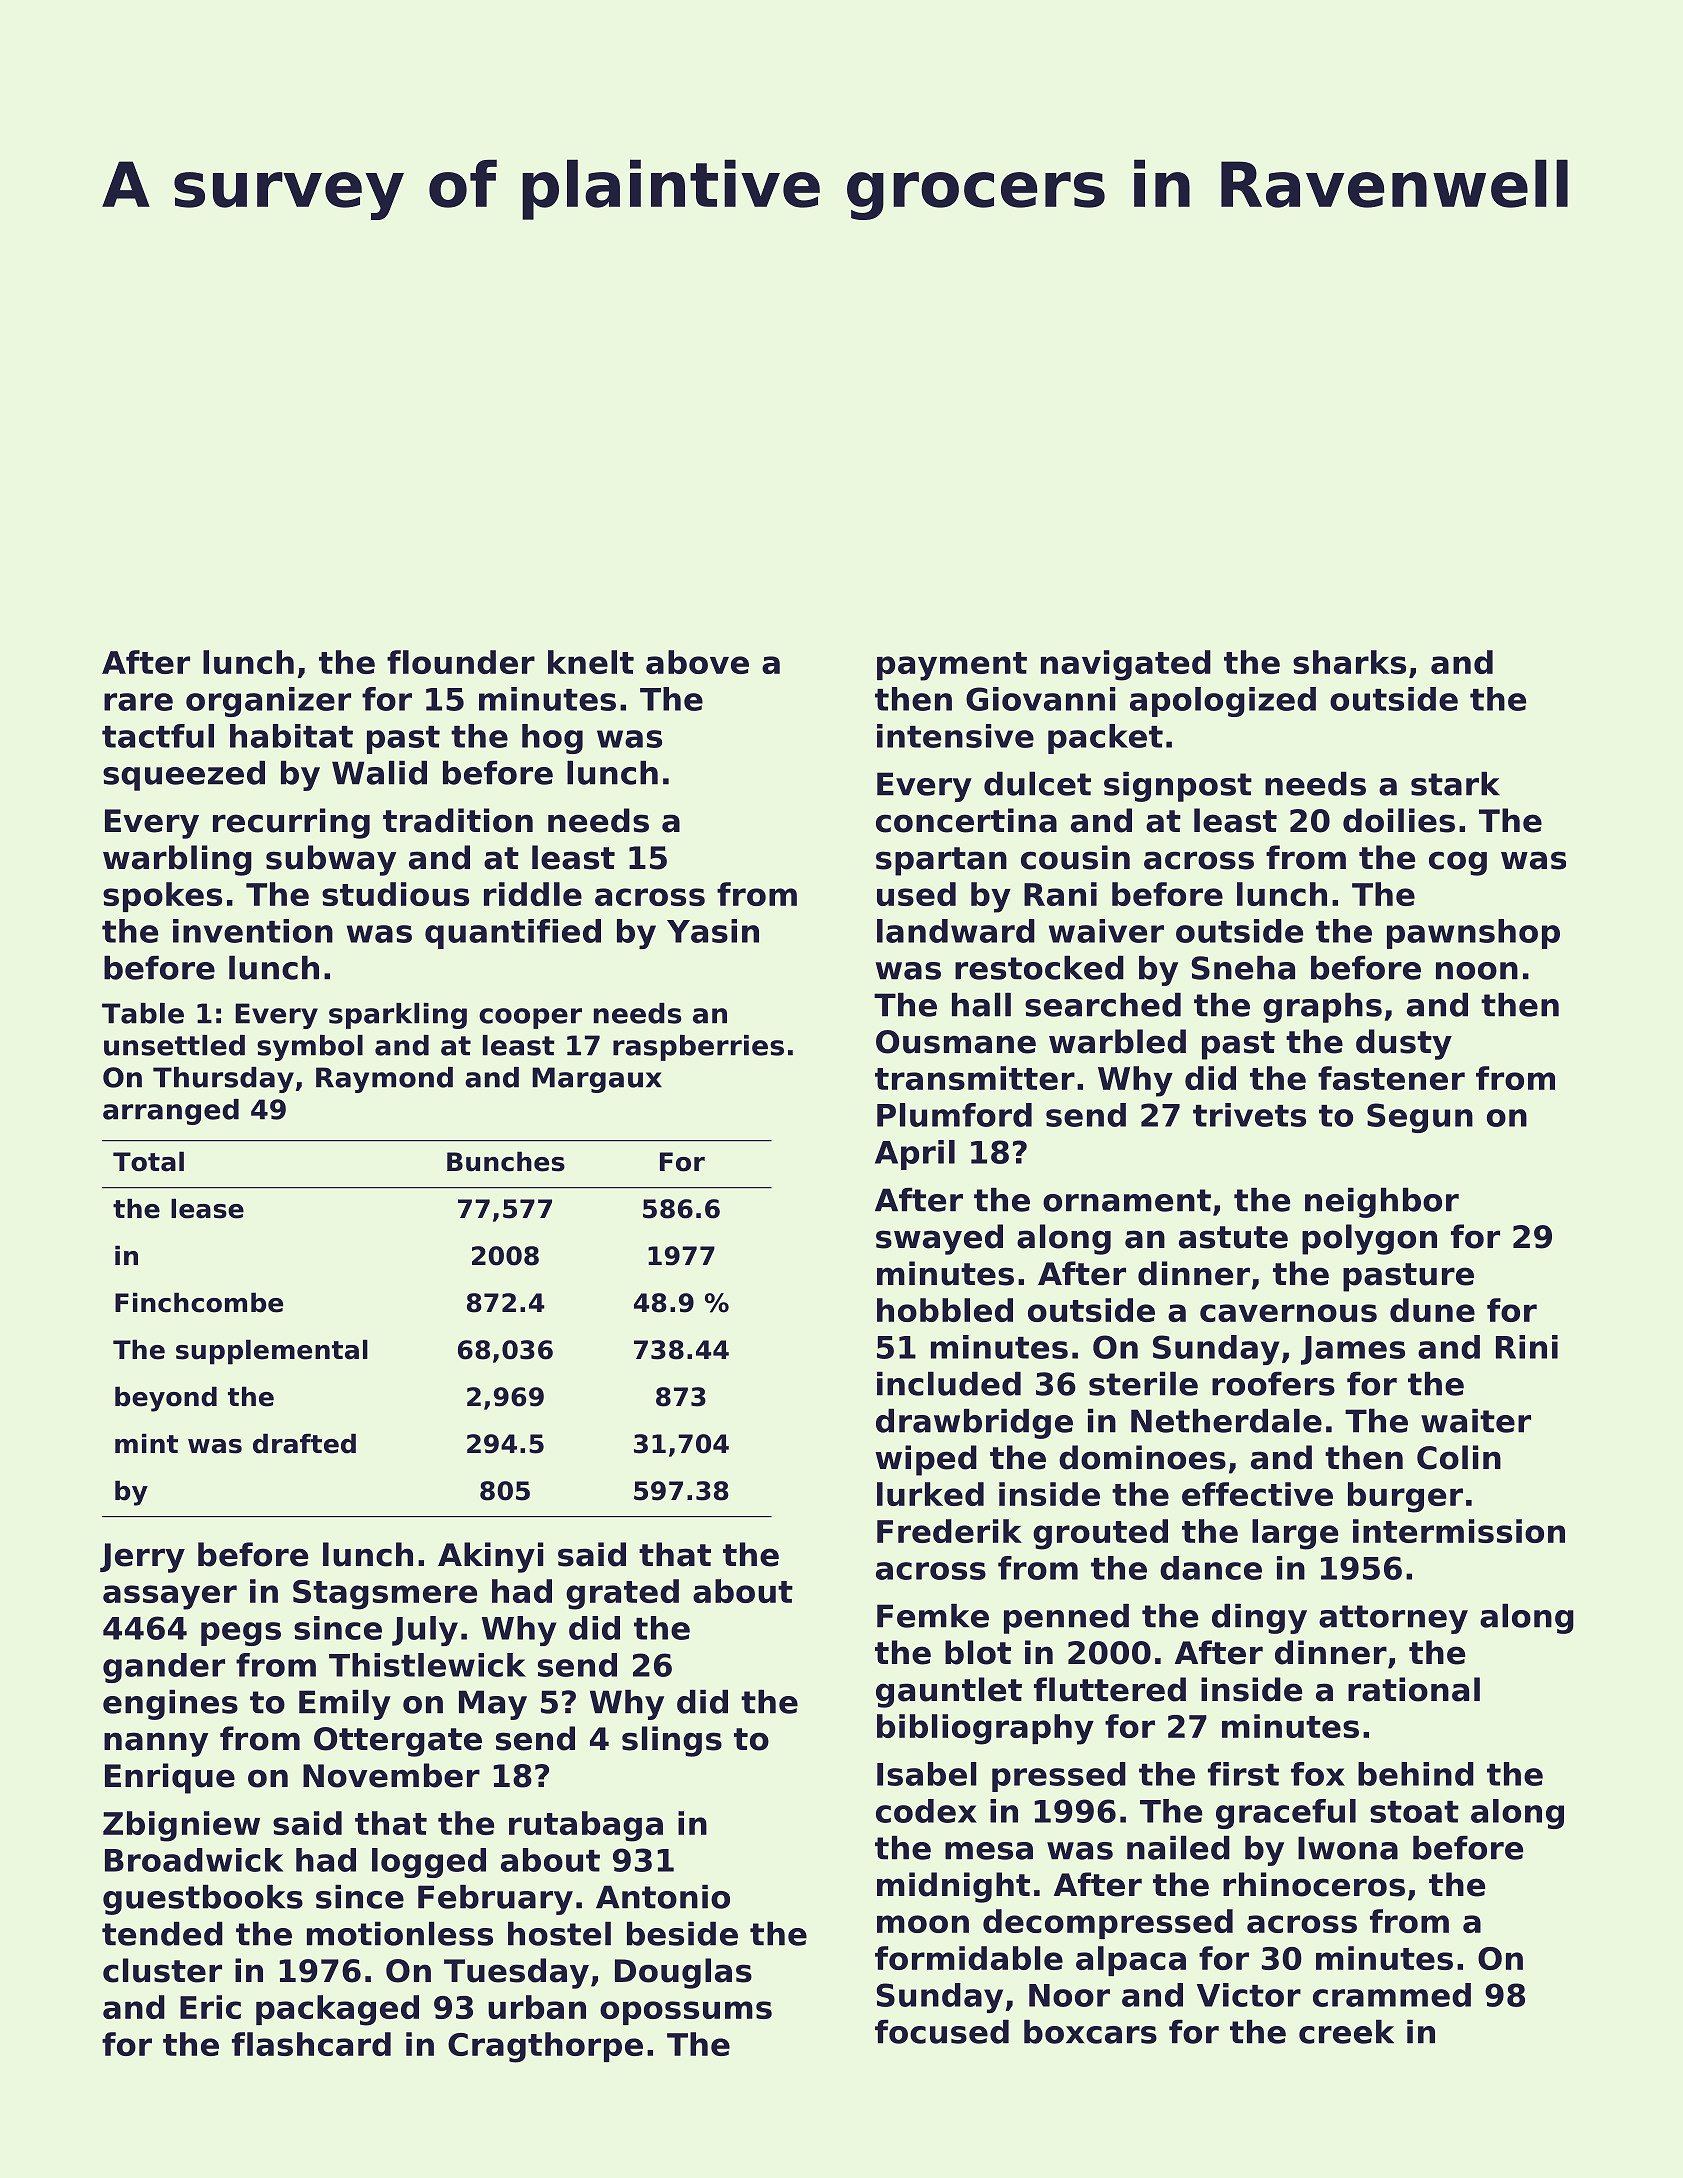 The width and height of the page is (1683, 2178). Describe the element at coordinates (461, 662) in the page. I see `flounder` at that location.
